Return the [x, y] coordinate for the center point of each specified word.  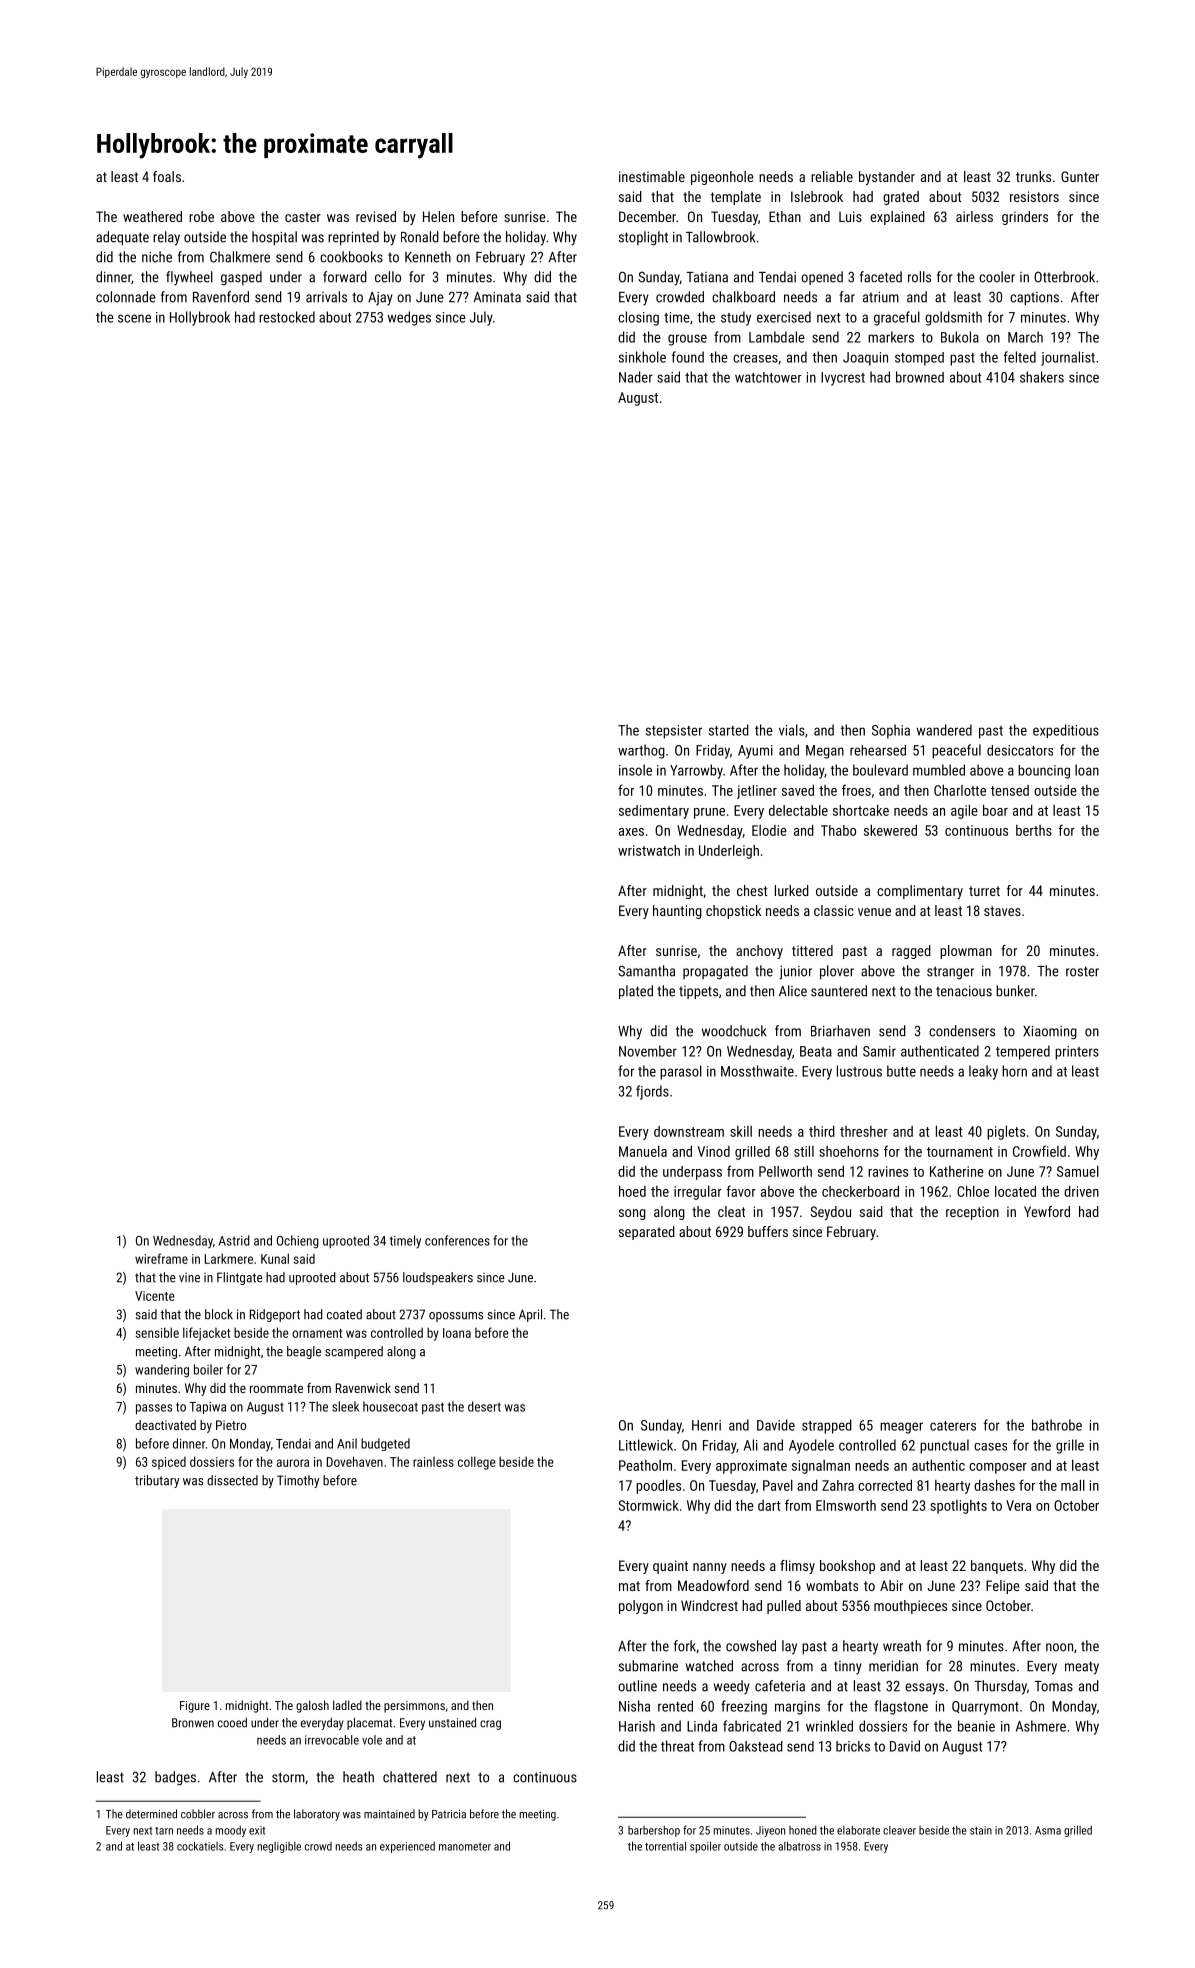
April [530, 1315]
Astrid [234, 1240]
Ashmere [1041, 1726]
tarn [164, 1831]
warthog [641, 751]
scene [134, 318]
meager [901, 1428]
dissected [232, 1480]
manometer [465, 1847]
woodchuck [734, 1031]
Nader [636, 377]
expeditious [1066, 731]
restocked [287, 317]
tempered [1023, 1052]
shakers [1042, 377]
